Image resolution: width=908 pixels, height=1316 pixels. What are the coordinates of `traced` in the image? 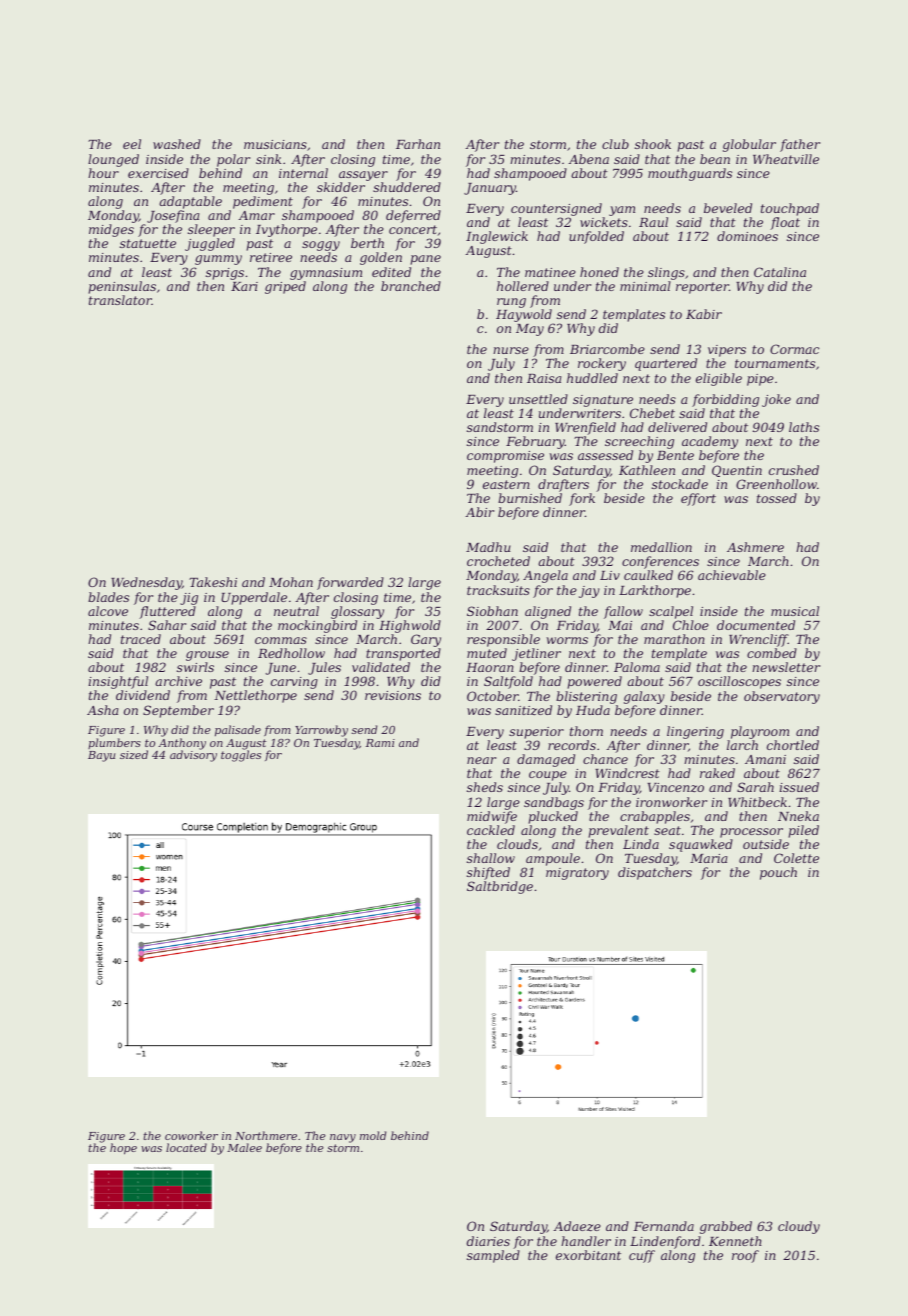 It's located at (141, 639).
